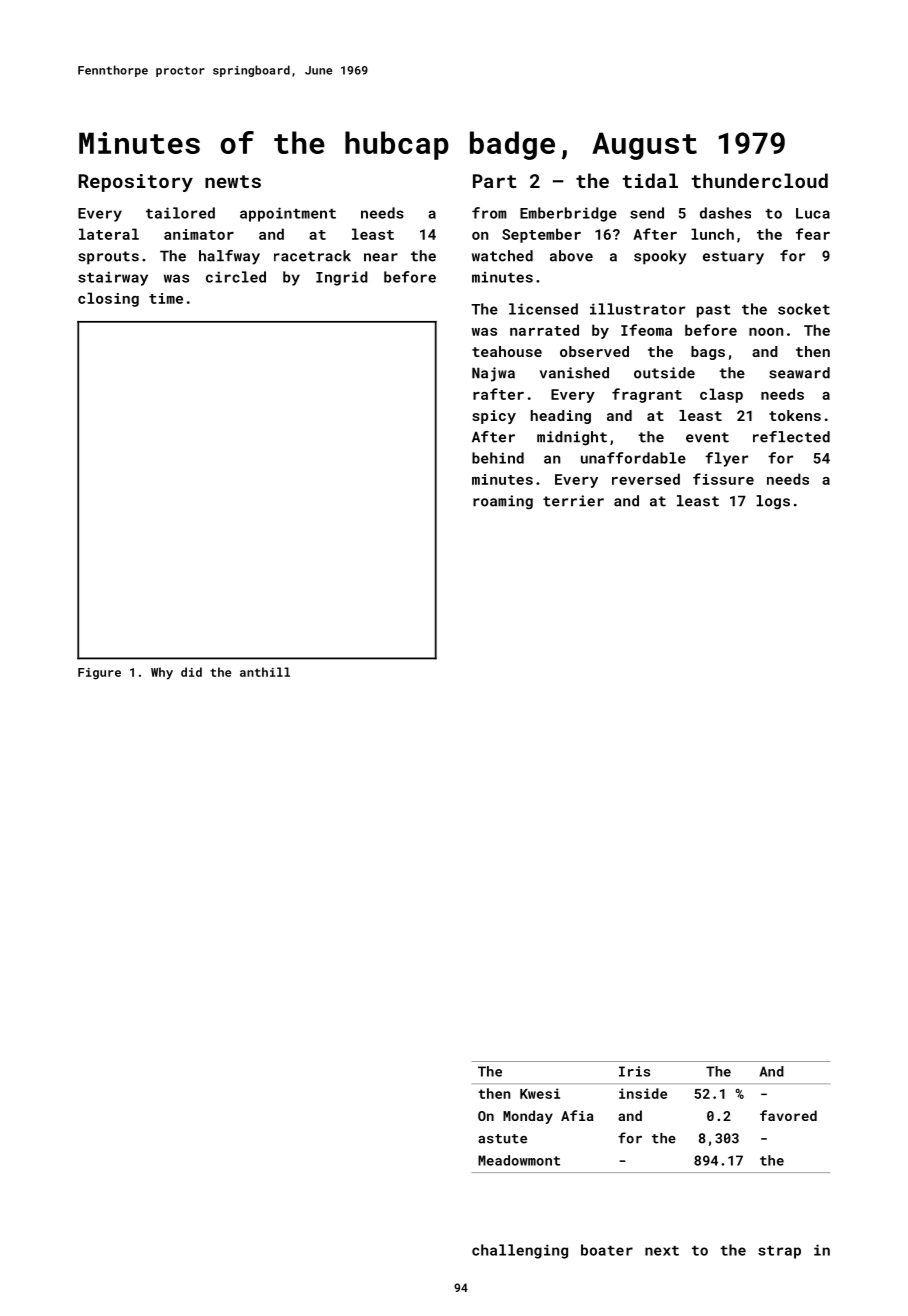  What do you see at coordinates (265, 672) in the image?
I see `anthill` at bounding box center [265, 672].
